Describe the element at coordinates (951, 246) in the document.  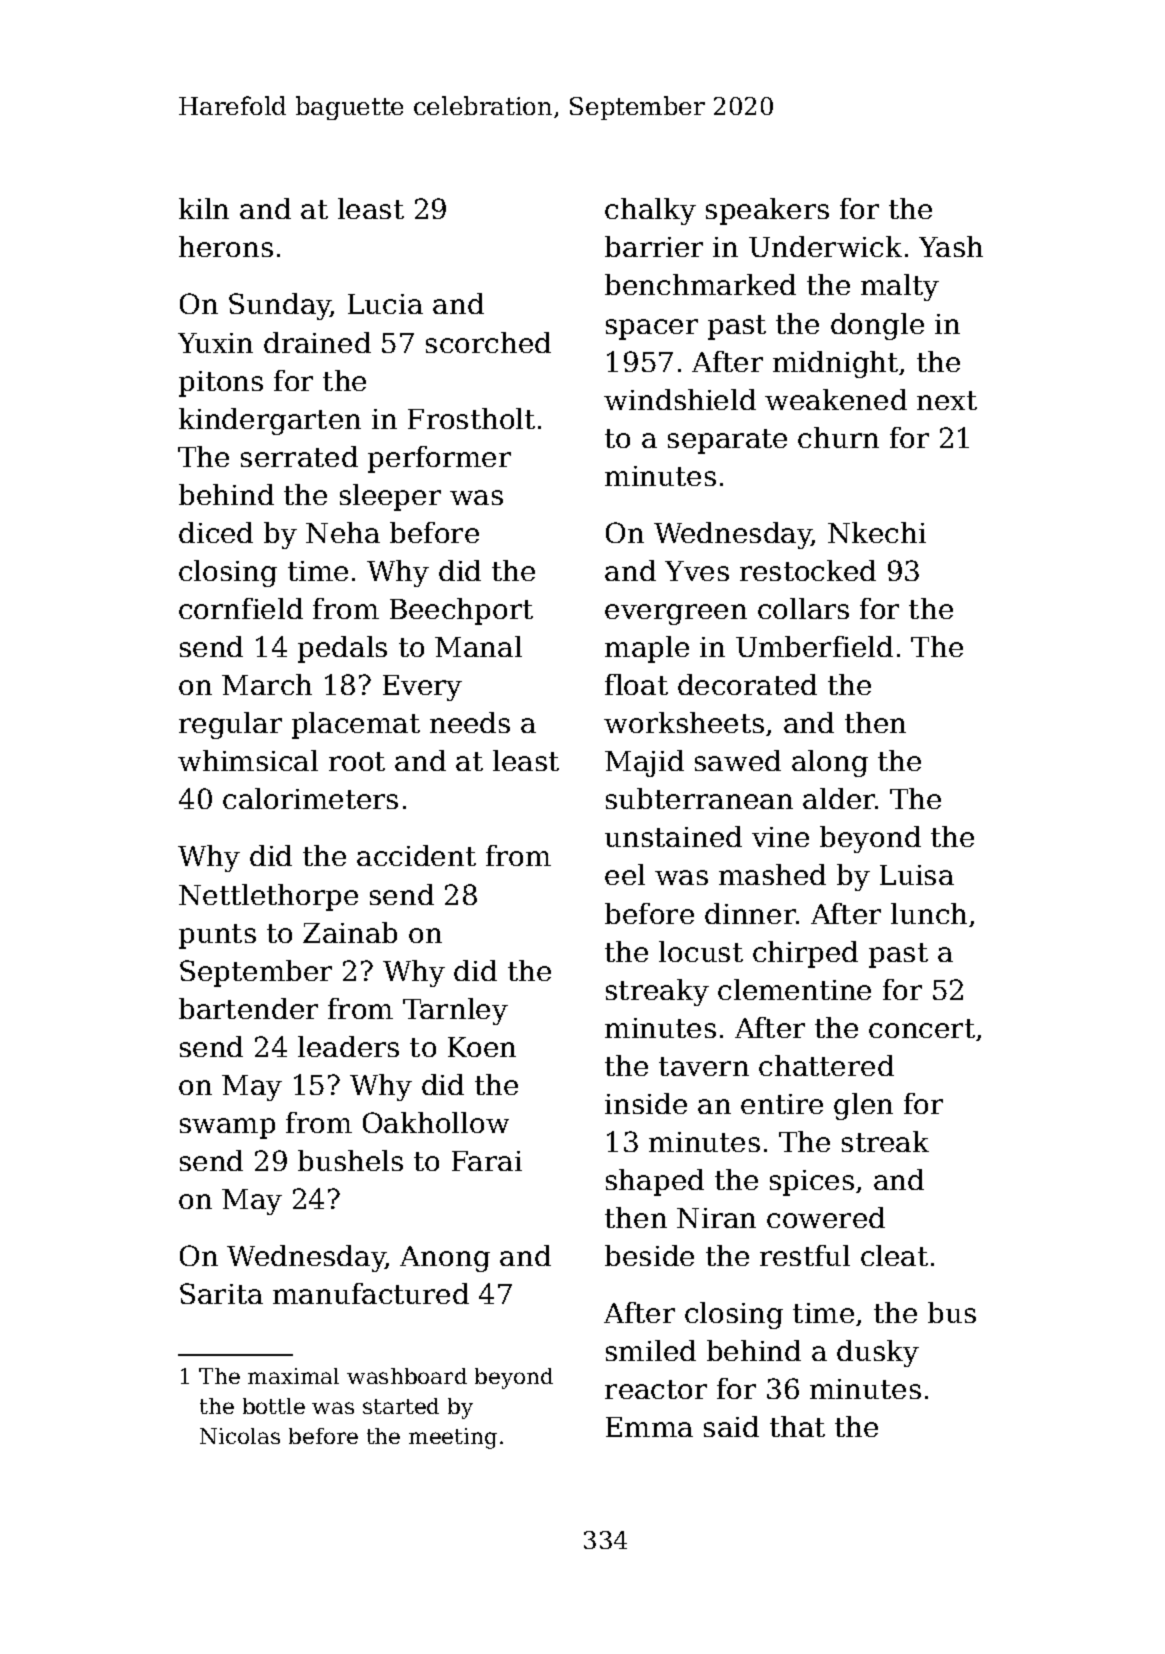
I see `Yash` at that location.
